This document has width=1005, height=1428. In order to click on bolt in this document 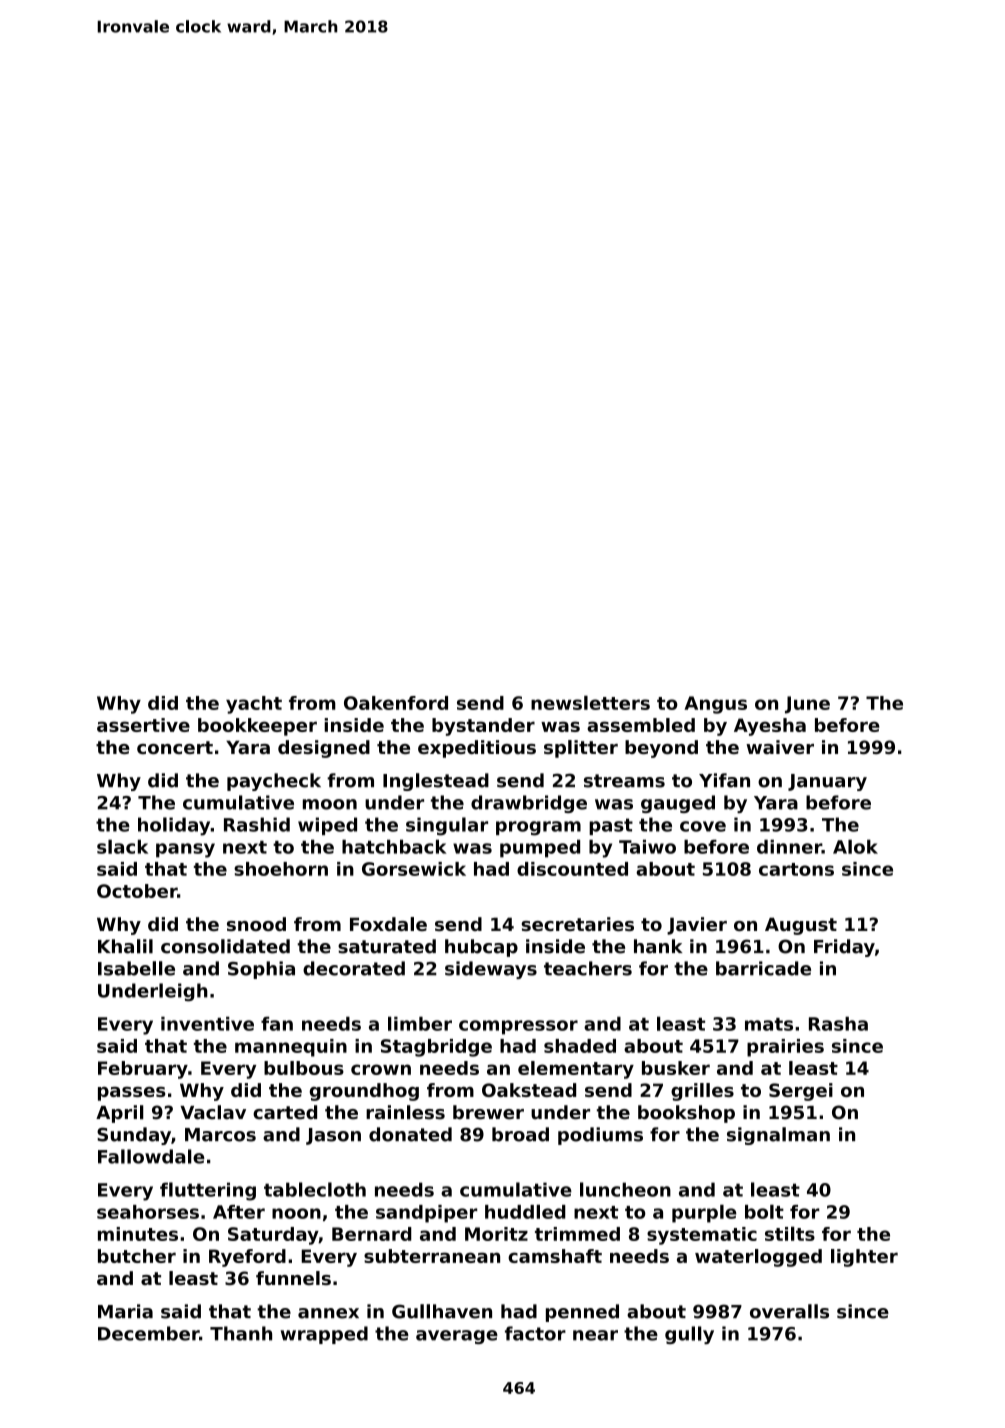, I will do `click(764, 1211)`.
